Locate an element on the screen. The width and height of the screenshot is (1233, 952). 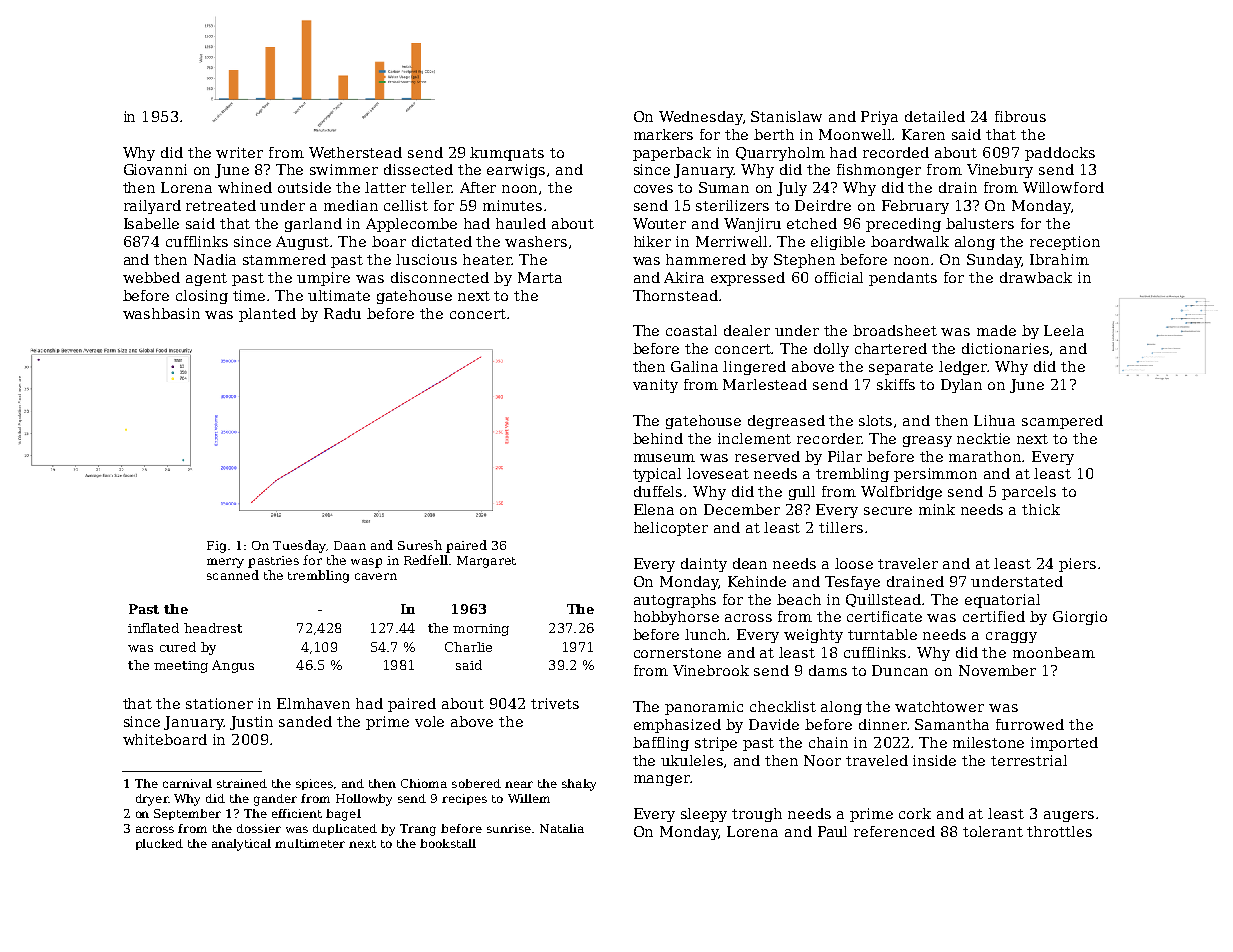
Wetherstead is located at coordinates (355, 152).
